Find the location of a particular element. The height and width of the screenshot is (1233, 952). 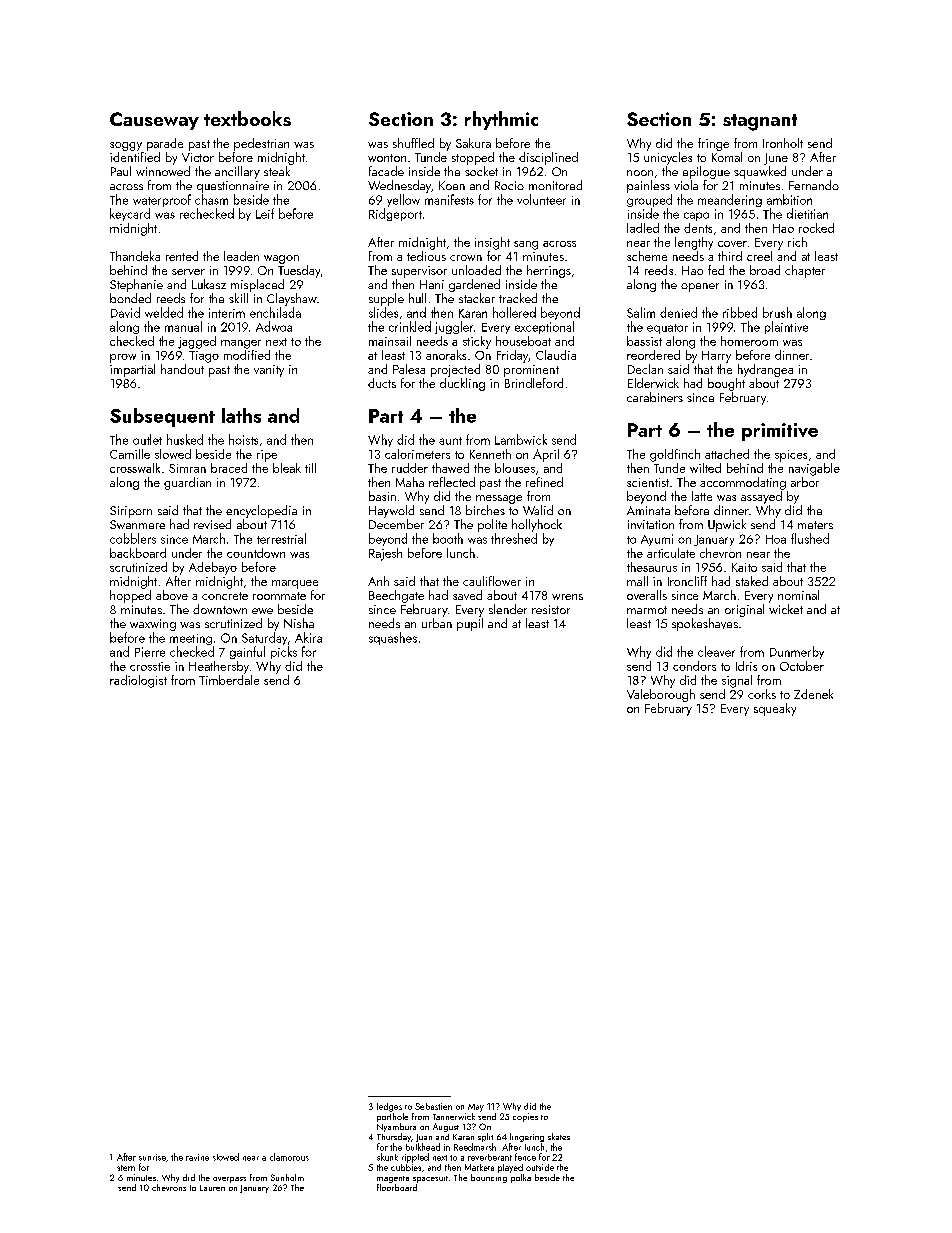

textbooks is located at coordinates (247, 118).
